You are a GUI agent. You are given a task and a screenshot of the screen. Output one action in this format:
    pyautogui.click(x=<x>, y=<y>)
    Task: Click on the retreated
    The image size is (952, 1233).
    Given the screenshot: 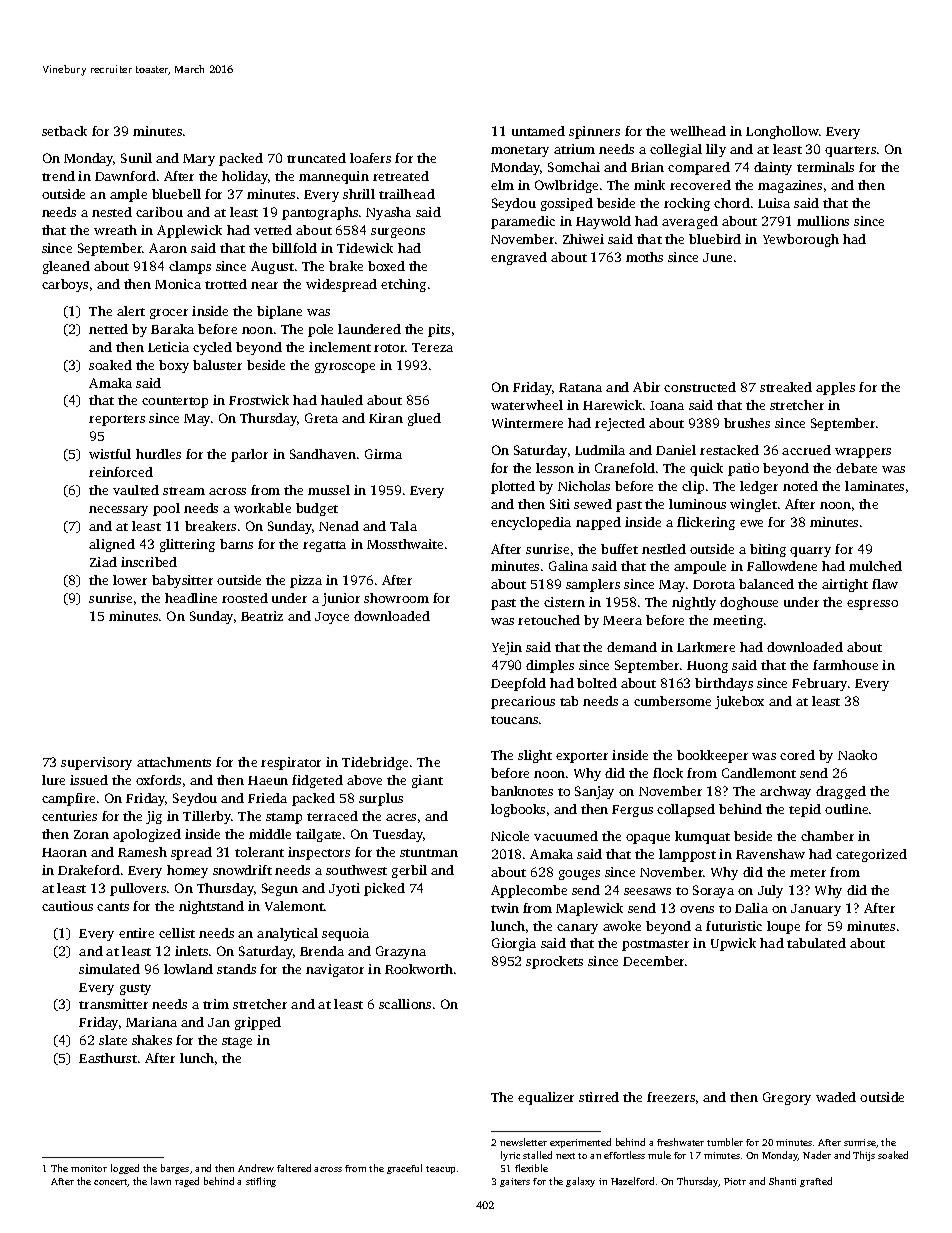 What is the action you would take?
    pyautogui.click(x=401, y=176)
